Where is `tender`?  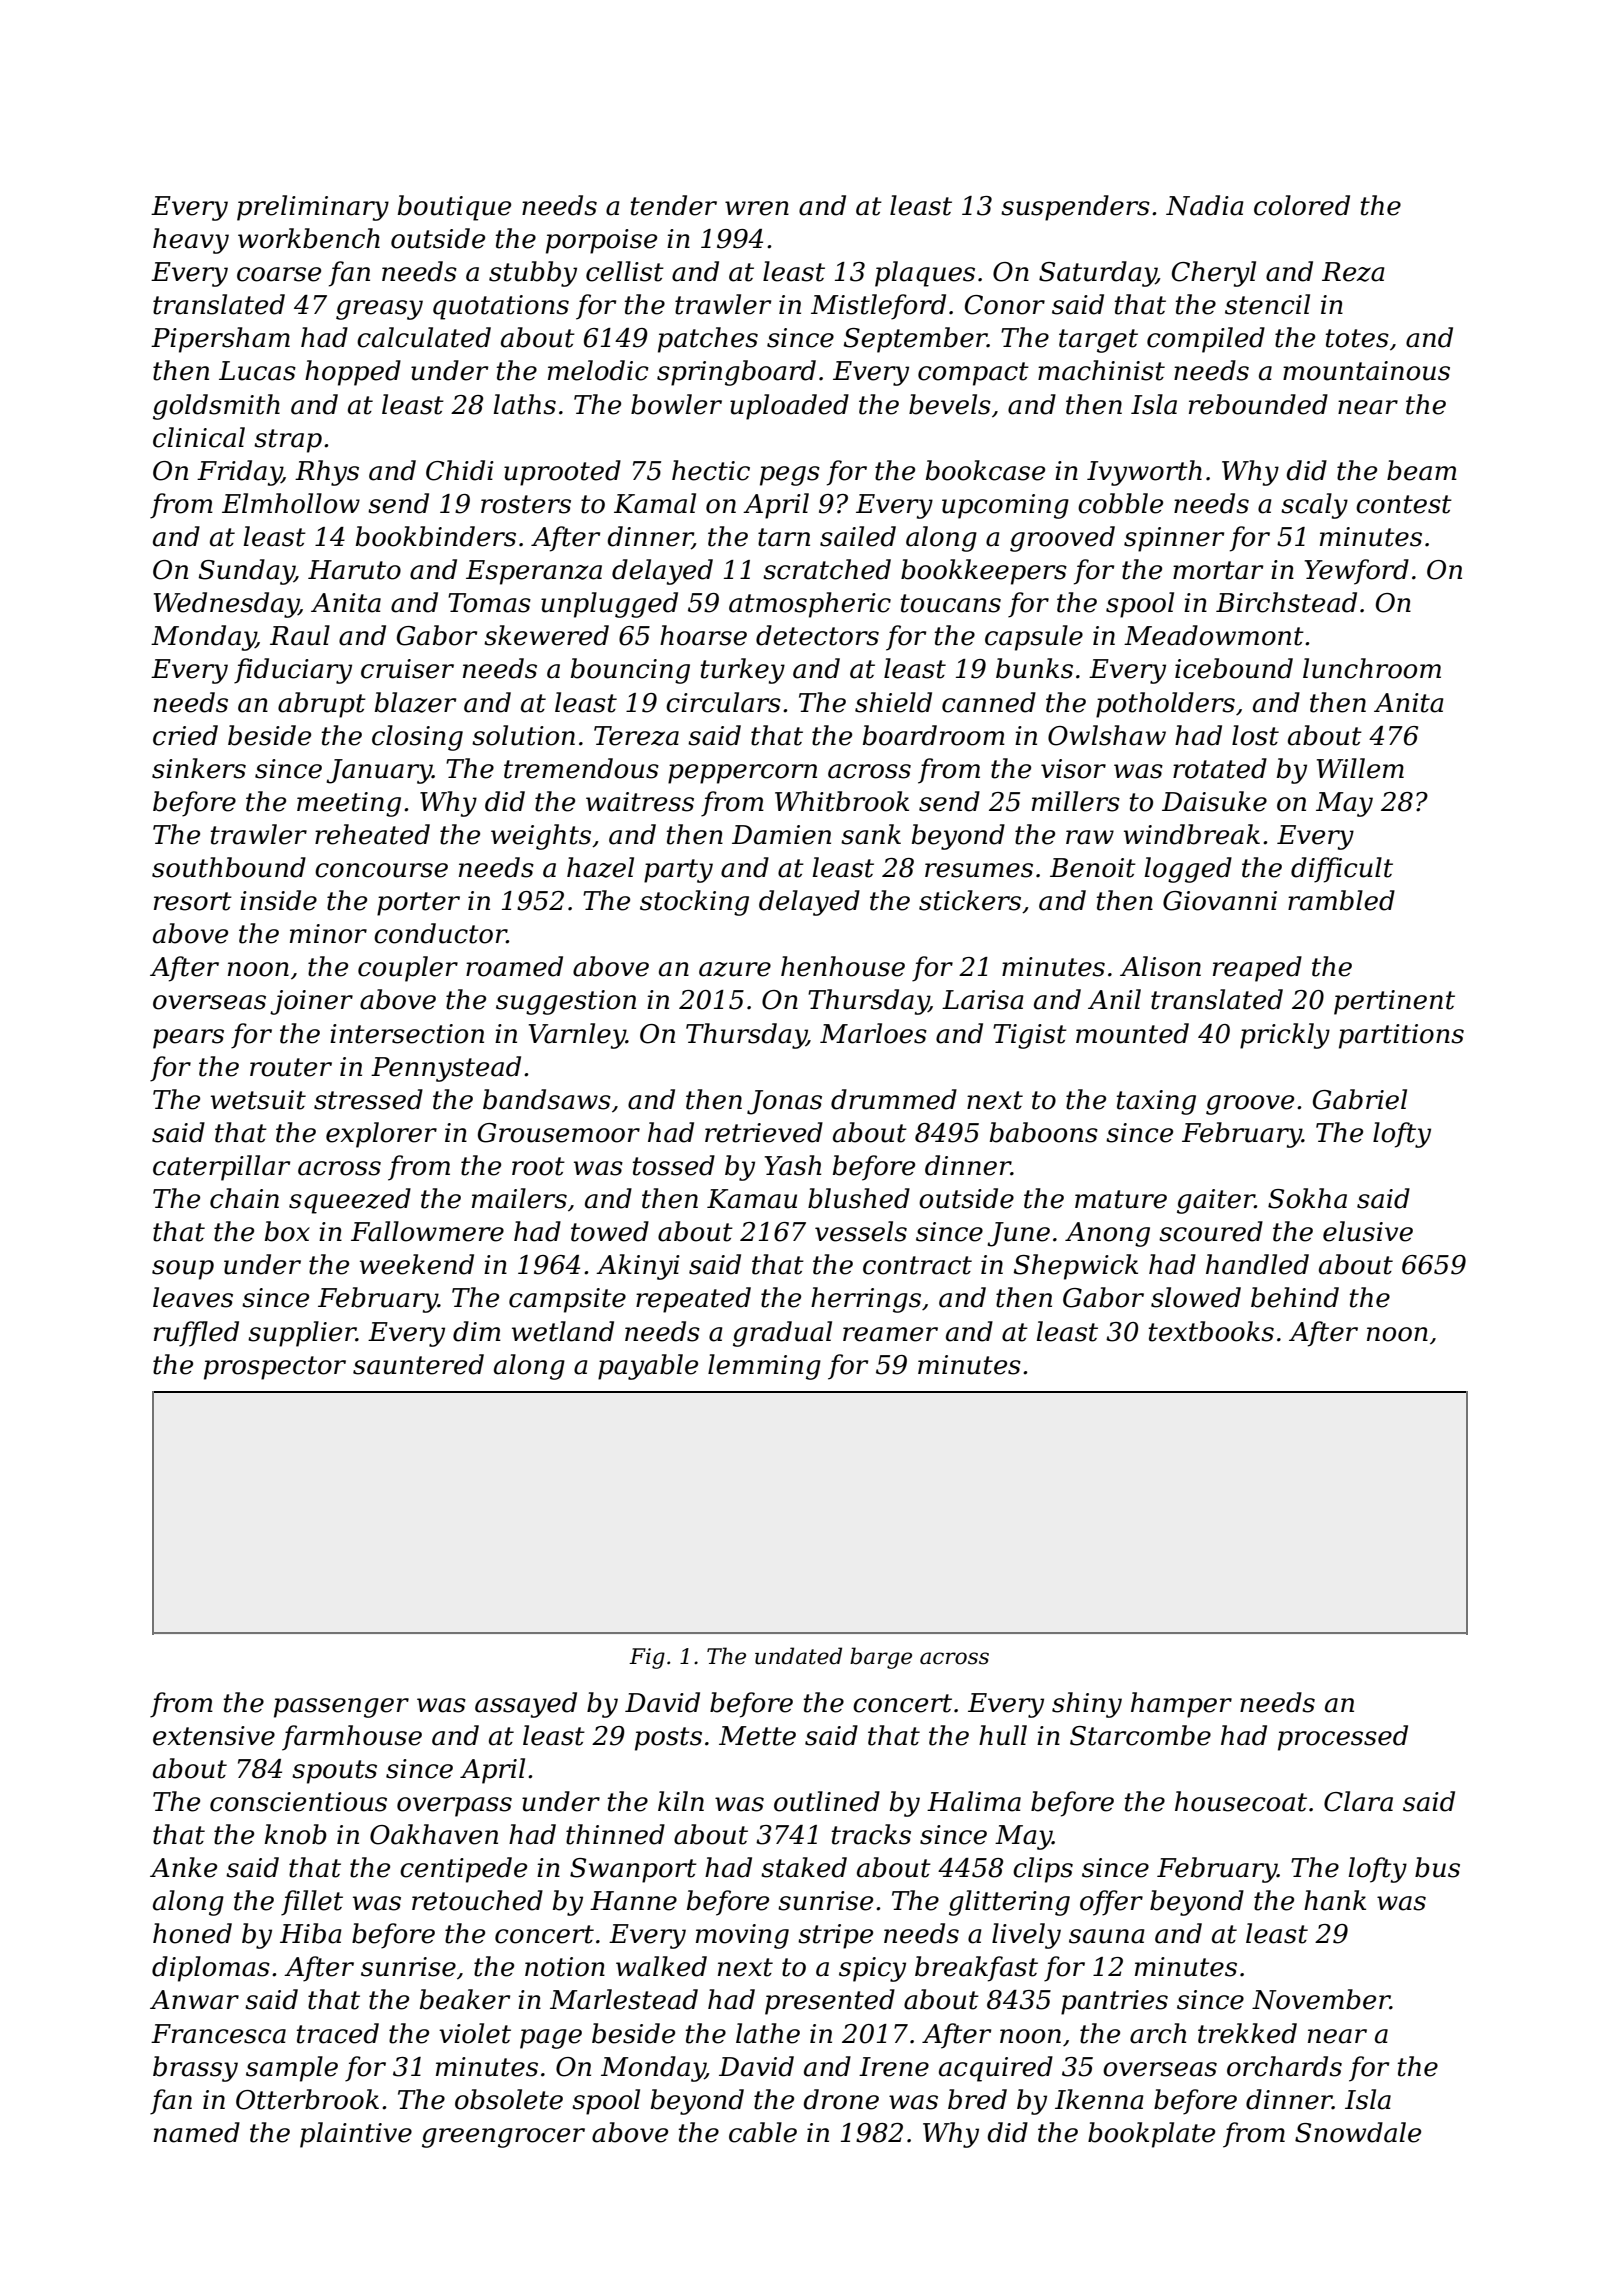
tender is located at coordinates (674, 205).
